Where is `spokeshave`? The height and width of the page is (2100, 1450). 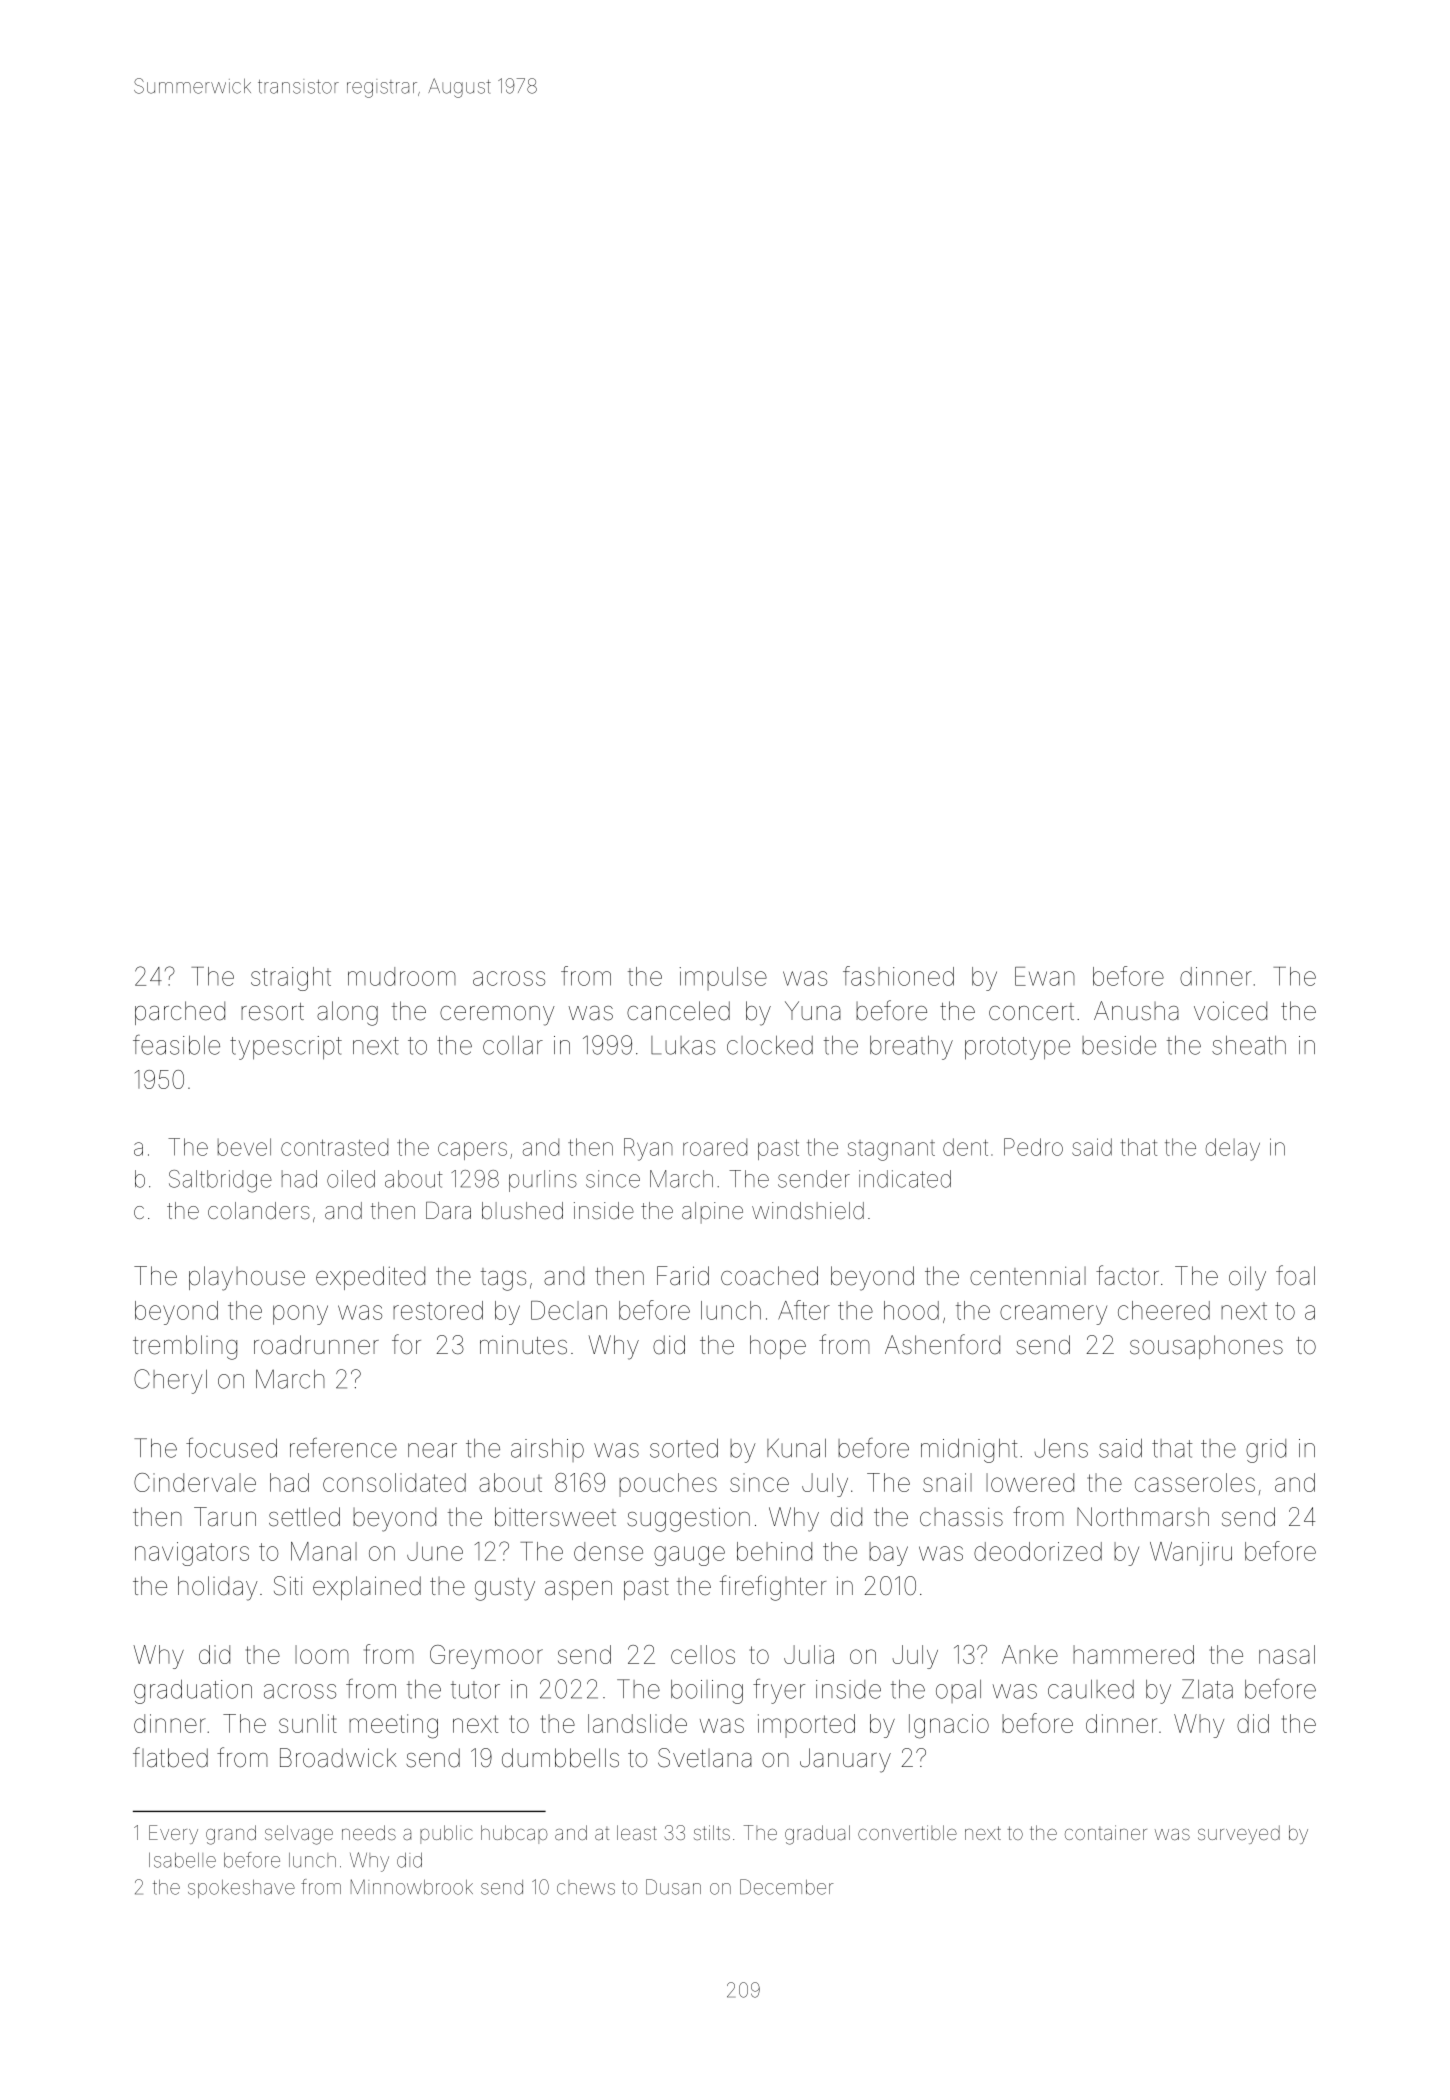 spokeshave is located at coordinates (241, 1889).
